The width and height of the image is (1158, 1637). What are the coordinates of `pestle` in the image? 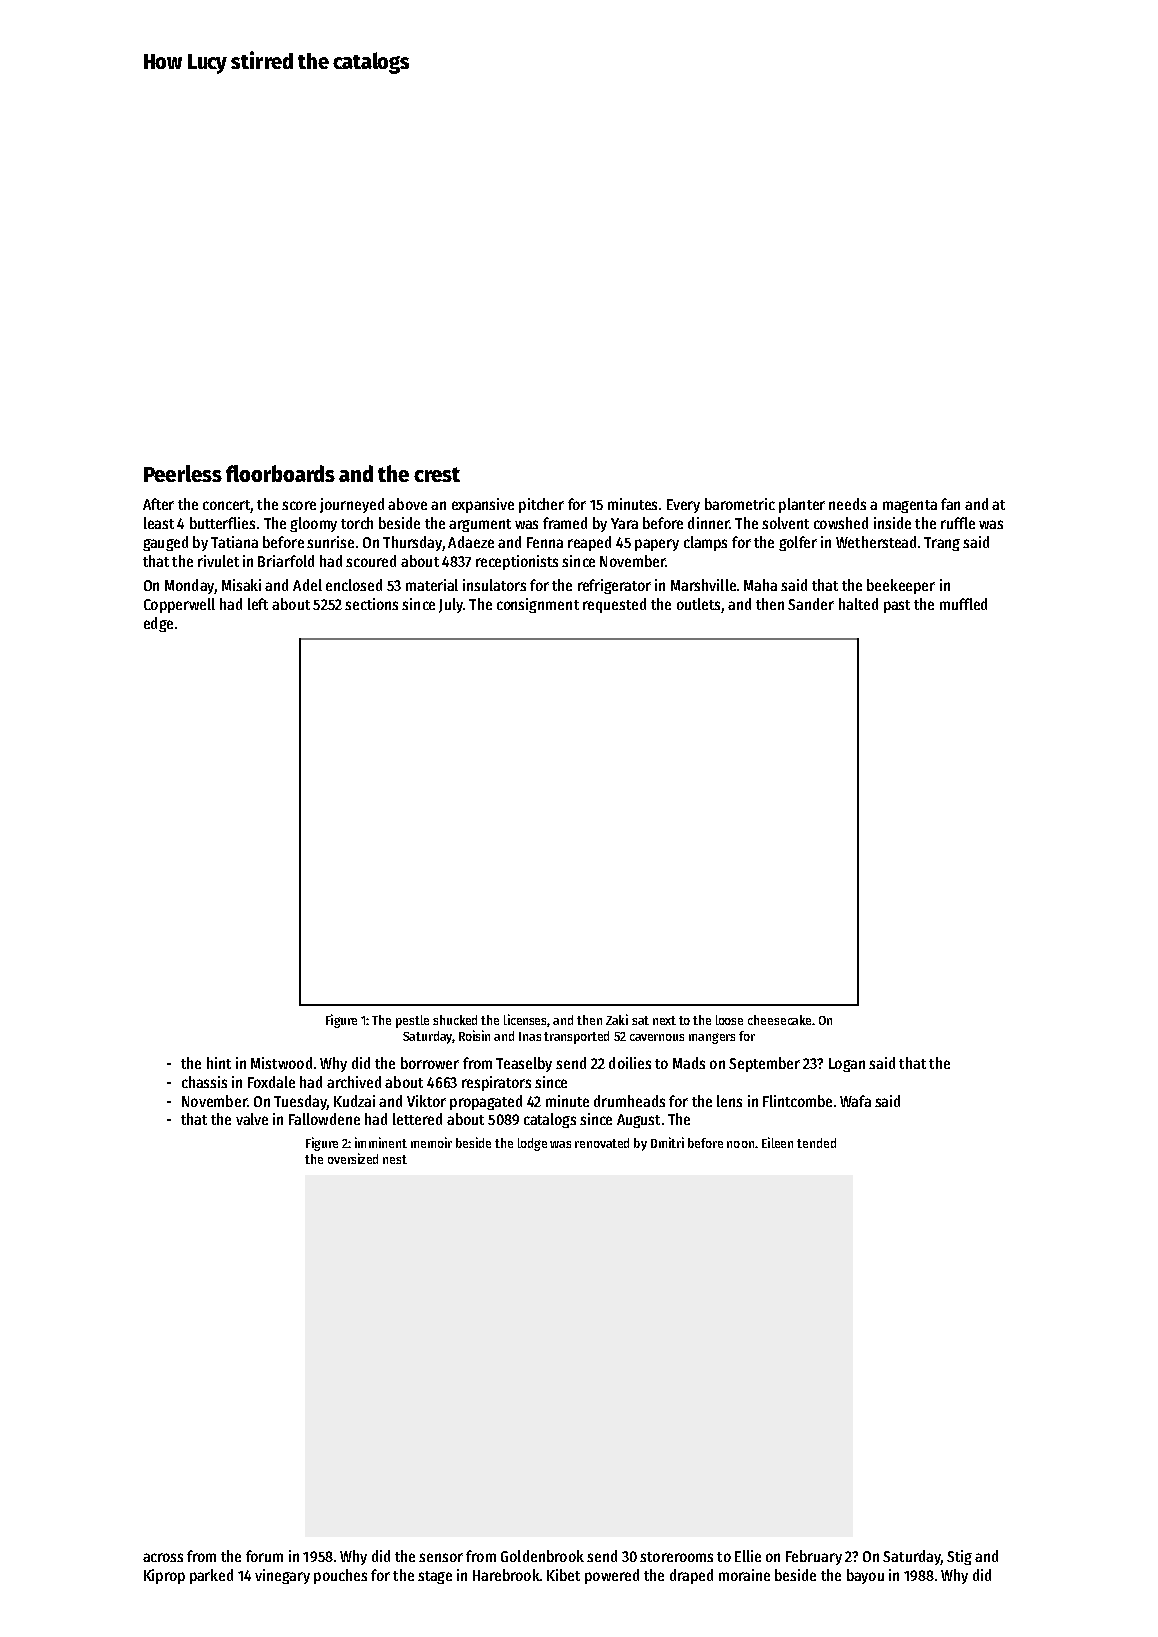 It's located at (412, 1021).
